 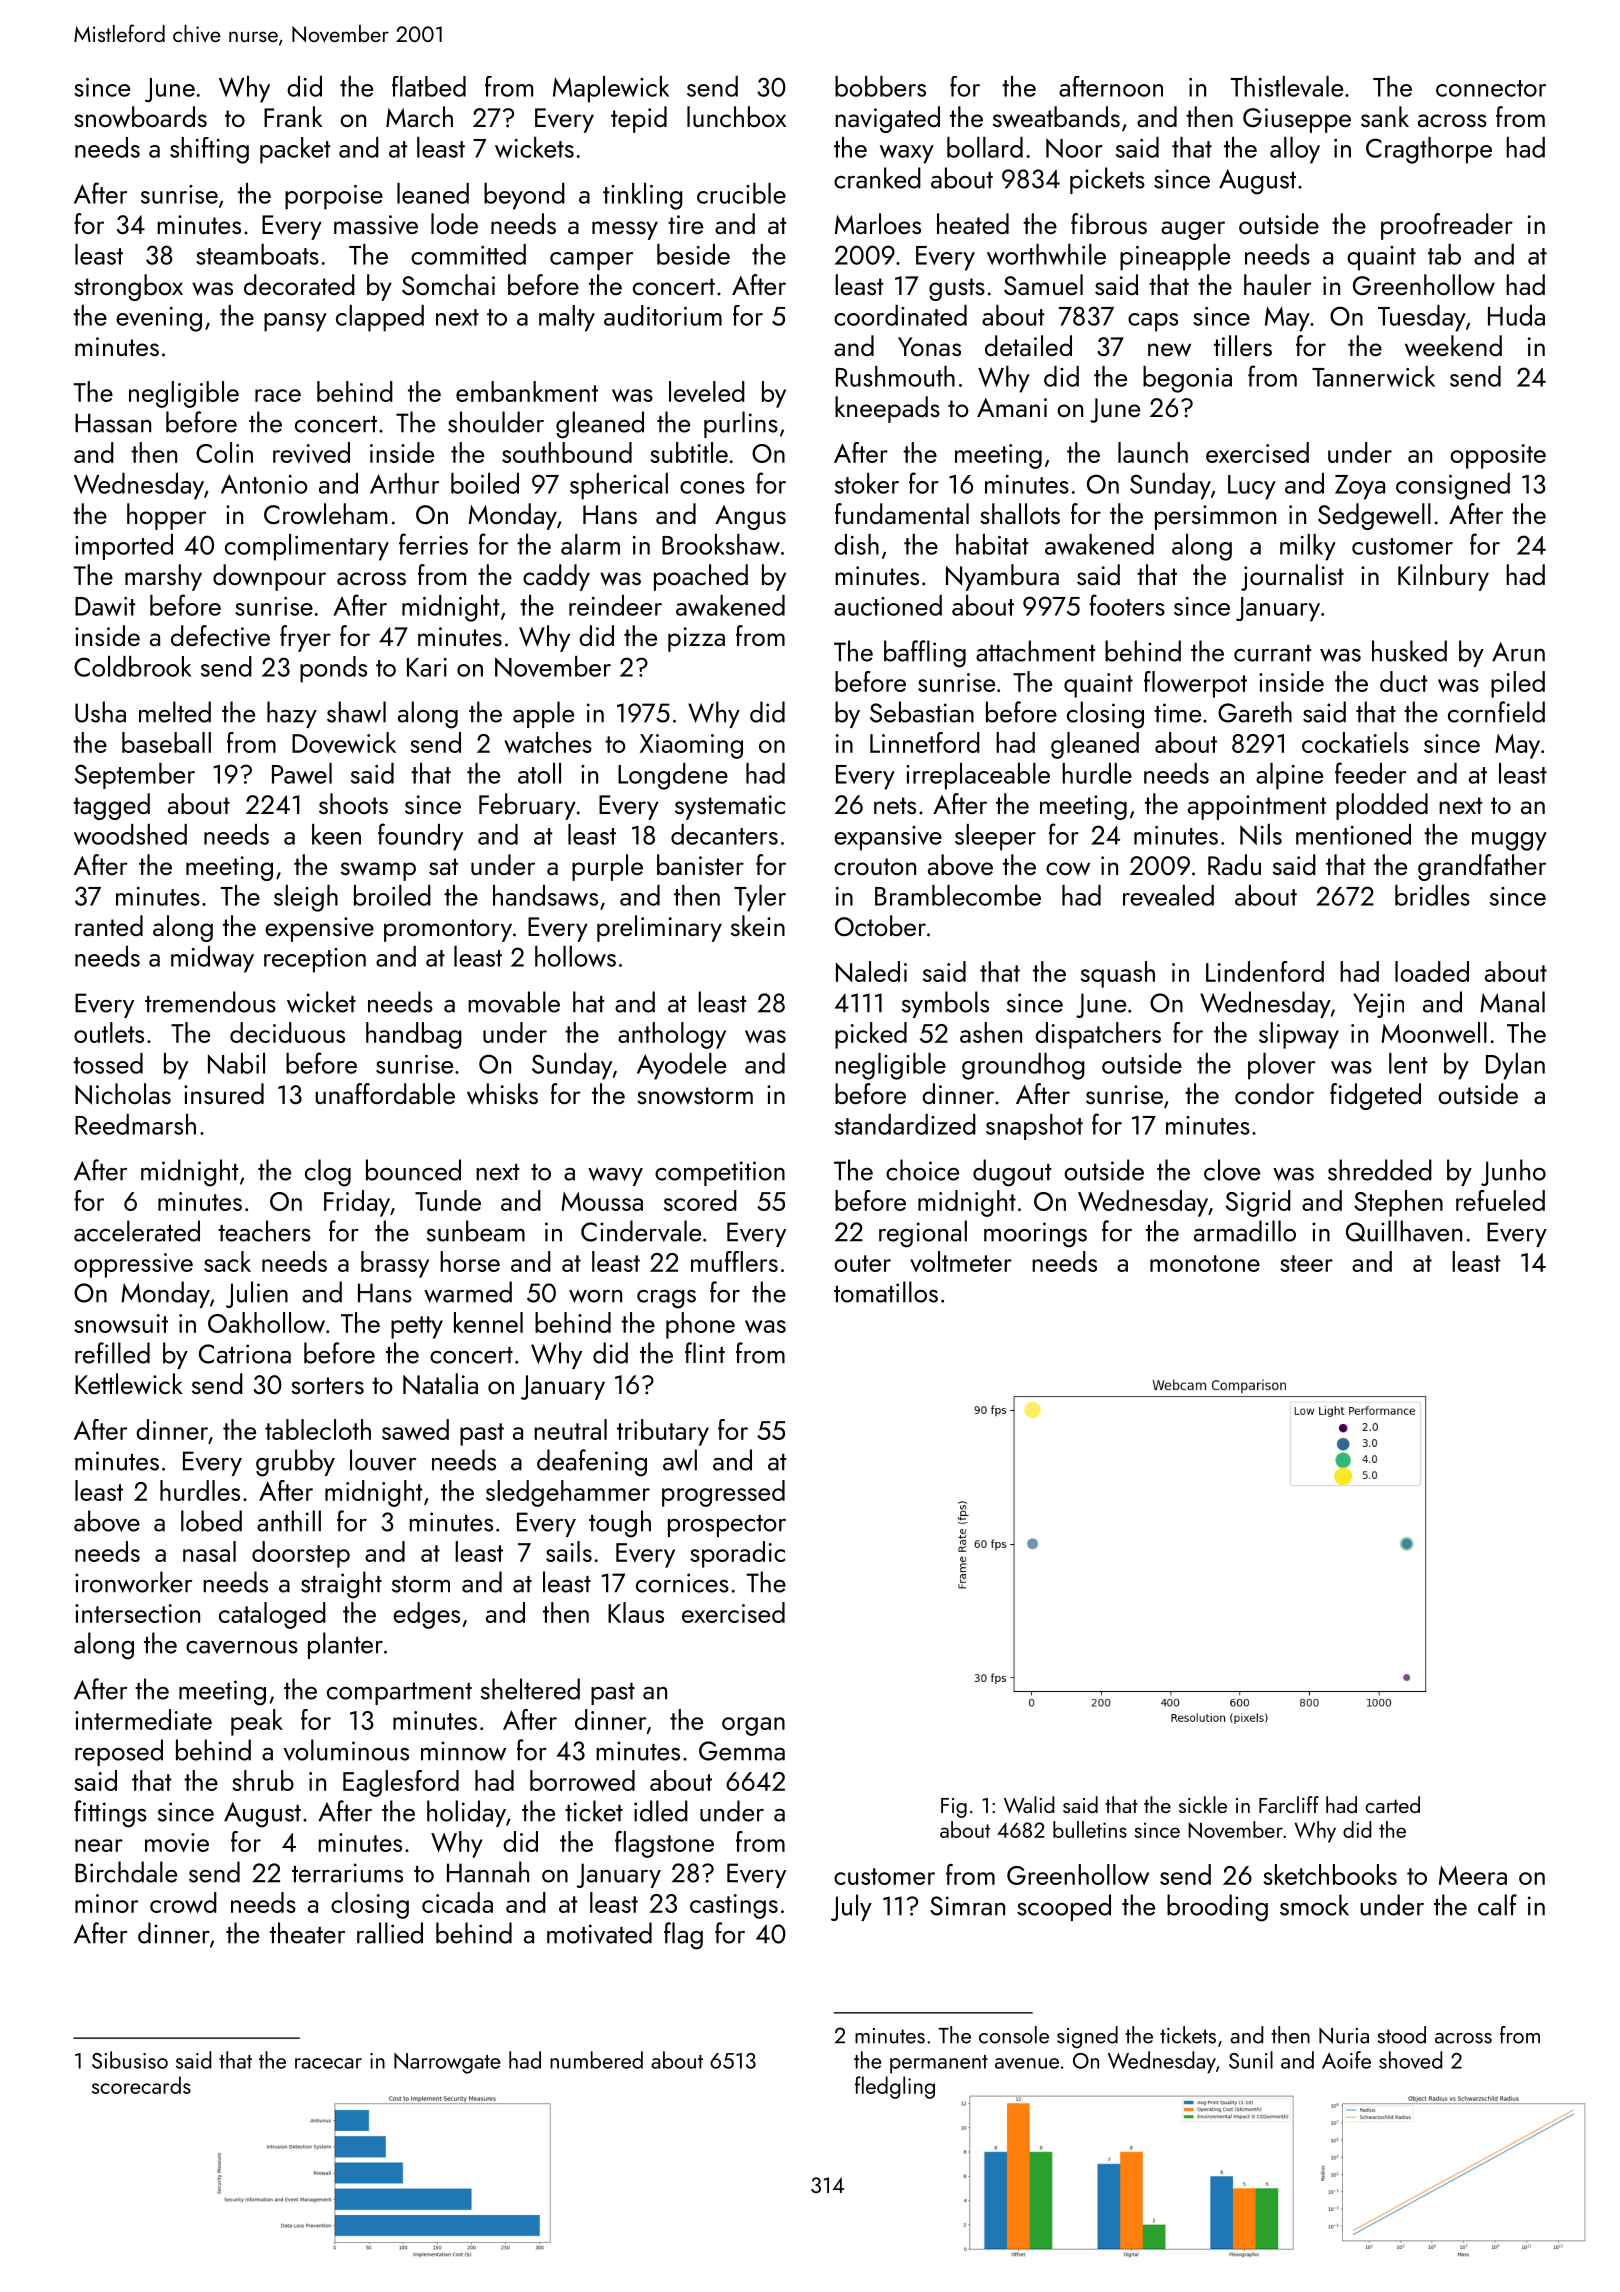 I want to click on steer, so click(x=1306, y=1263).
